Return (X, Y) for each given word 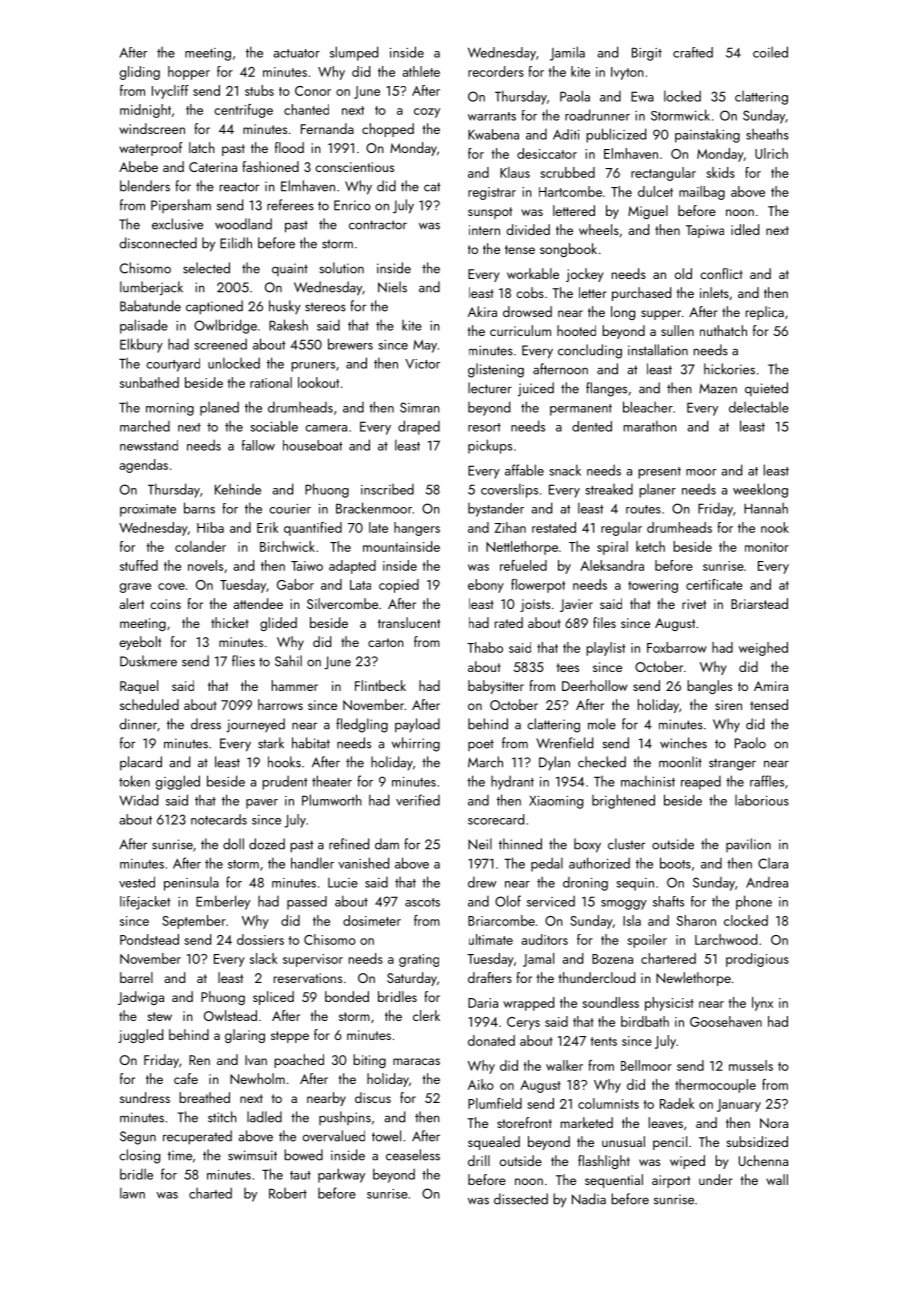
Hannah (766, 508)
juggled (140, 1036)
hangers (417, 529)
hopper (189, 73)
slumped (354, 53)
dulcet (655, 191)
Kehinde (238, 489)
